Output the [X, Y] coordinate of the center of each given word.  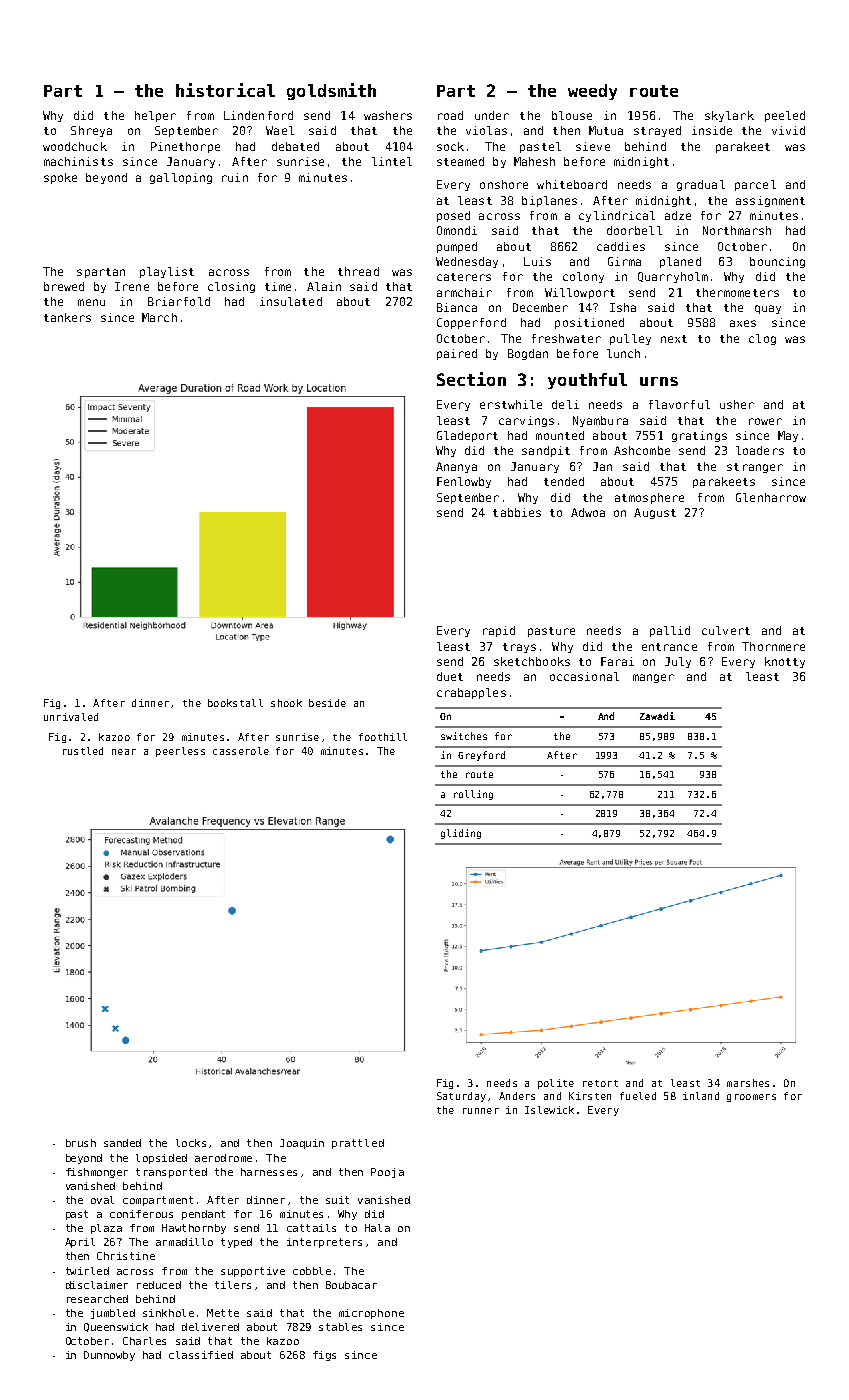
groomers [751, 1098]
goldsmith [331, 91]
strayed [657, 131]
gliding [461, 834]
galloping [181, 178]
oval [102, 1200]
